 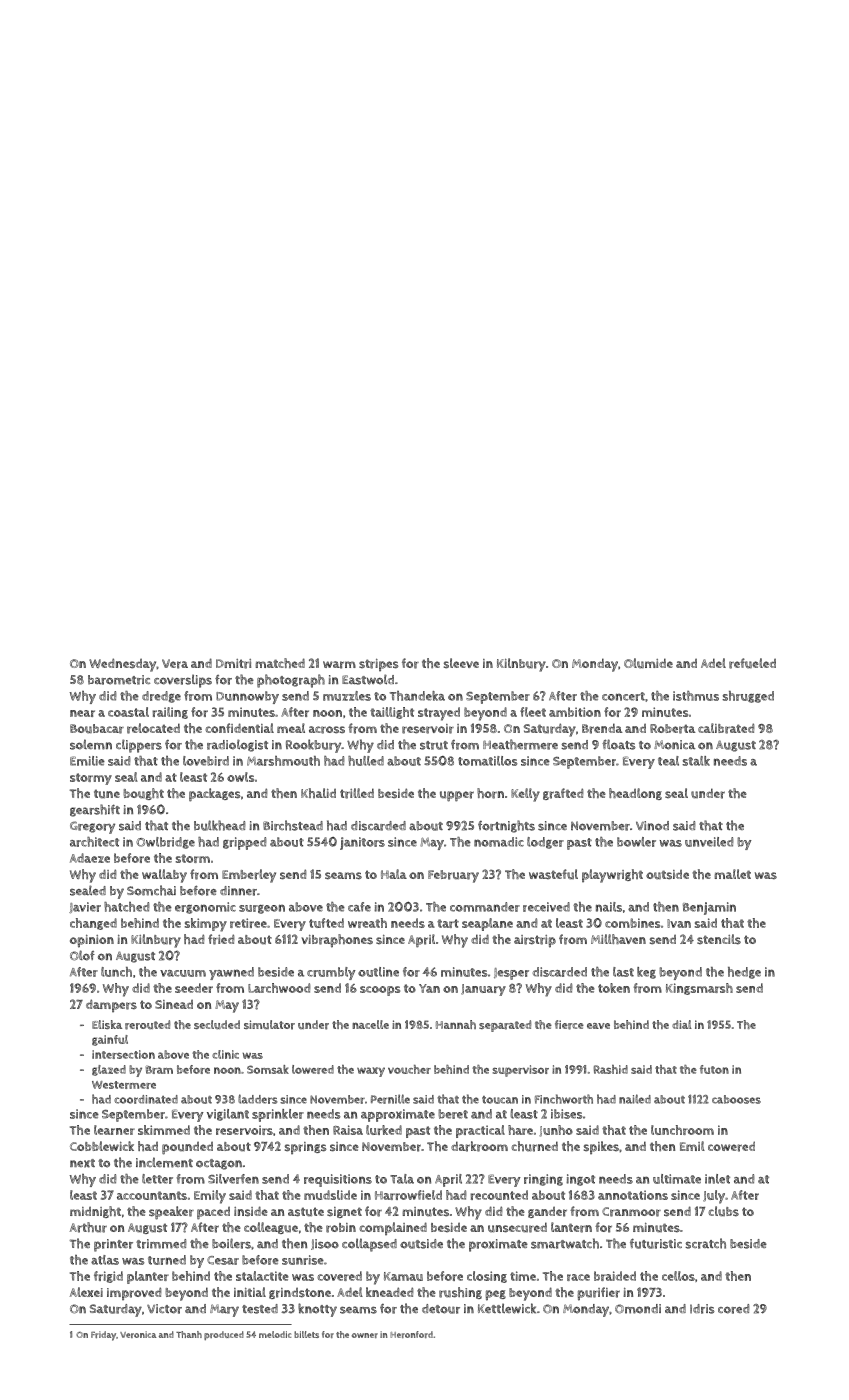 What do you see at coordinates (378, 972) in the screenshot?
I see `outline` at bounding box center [378, 972].
